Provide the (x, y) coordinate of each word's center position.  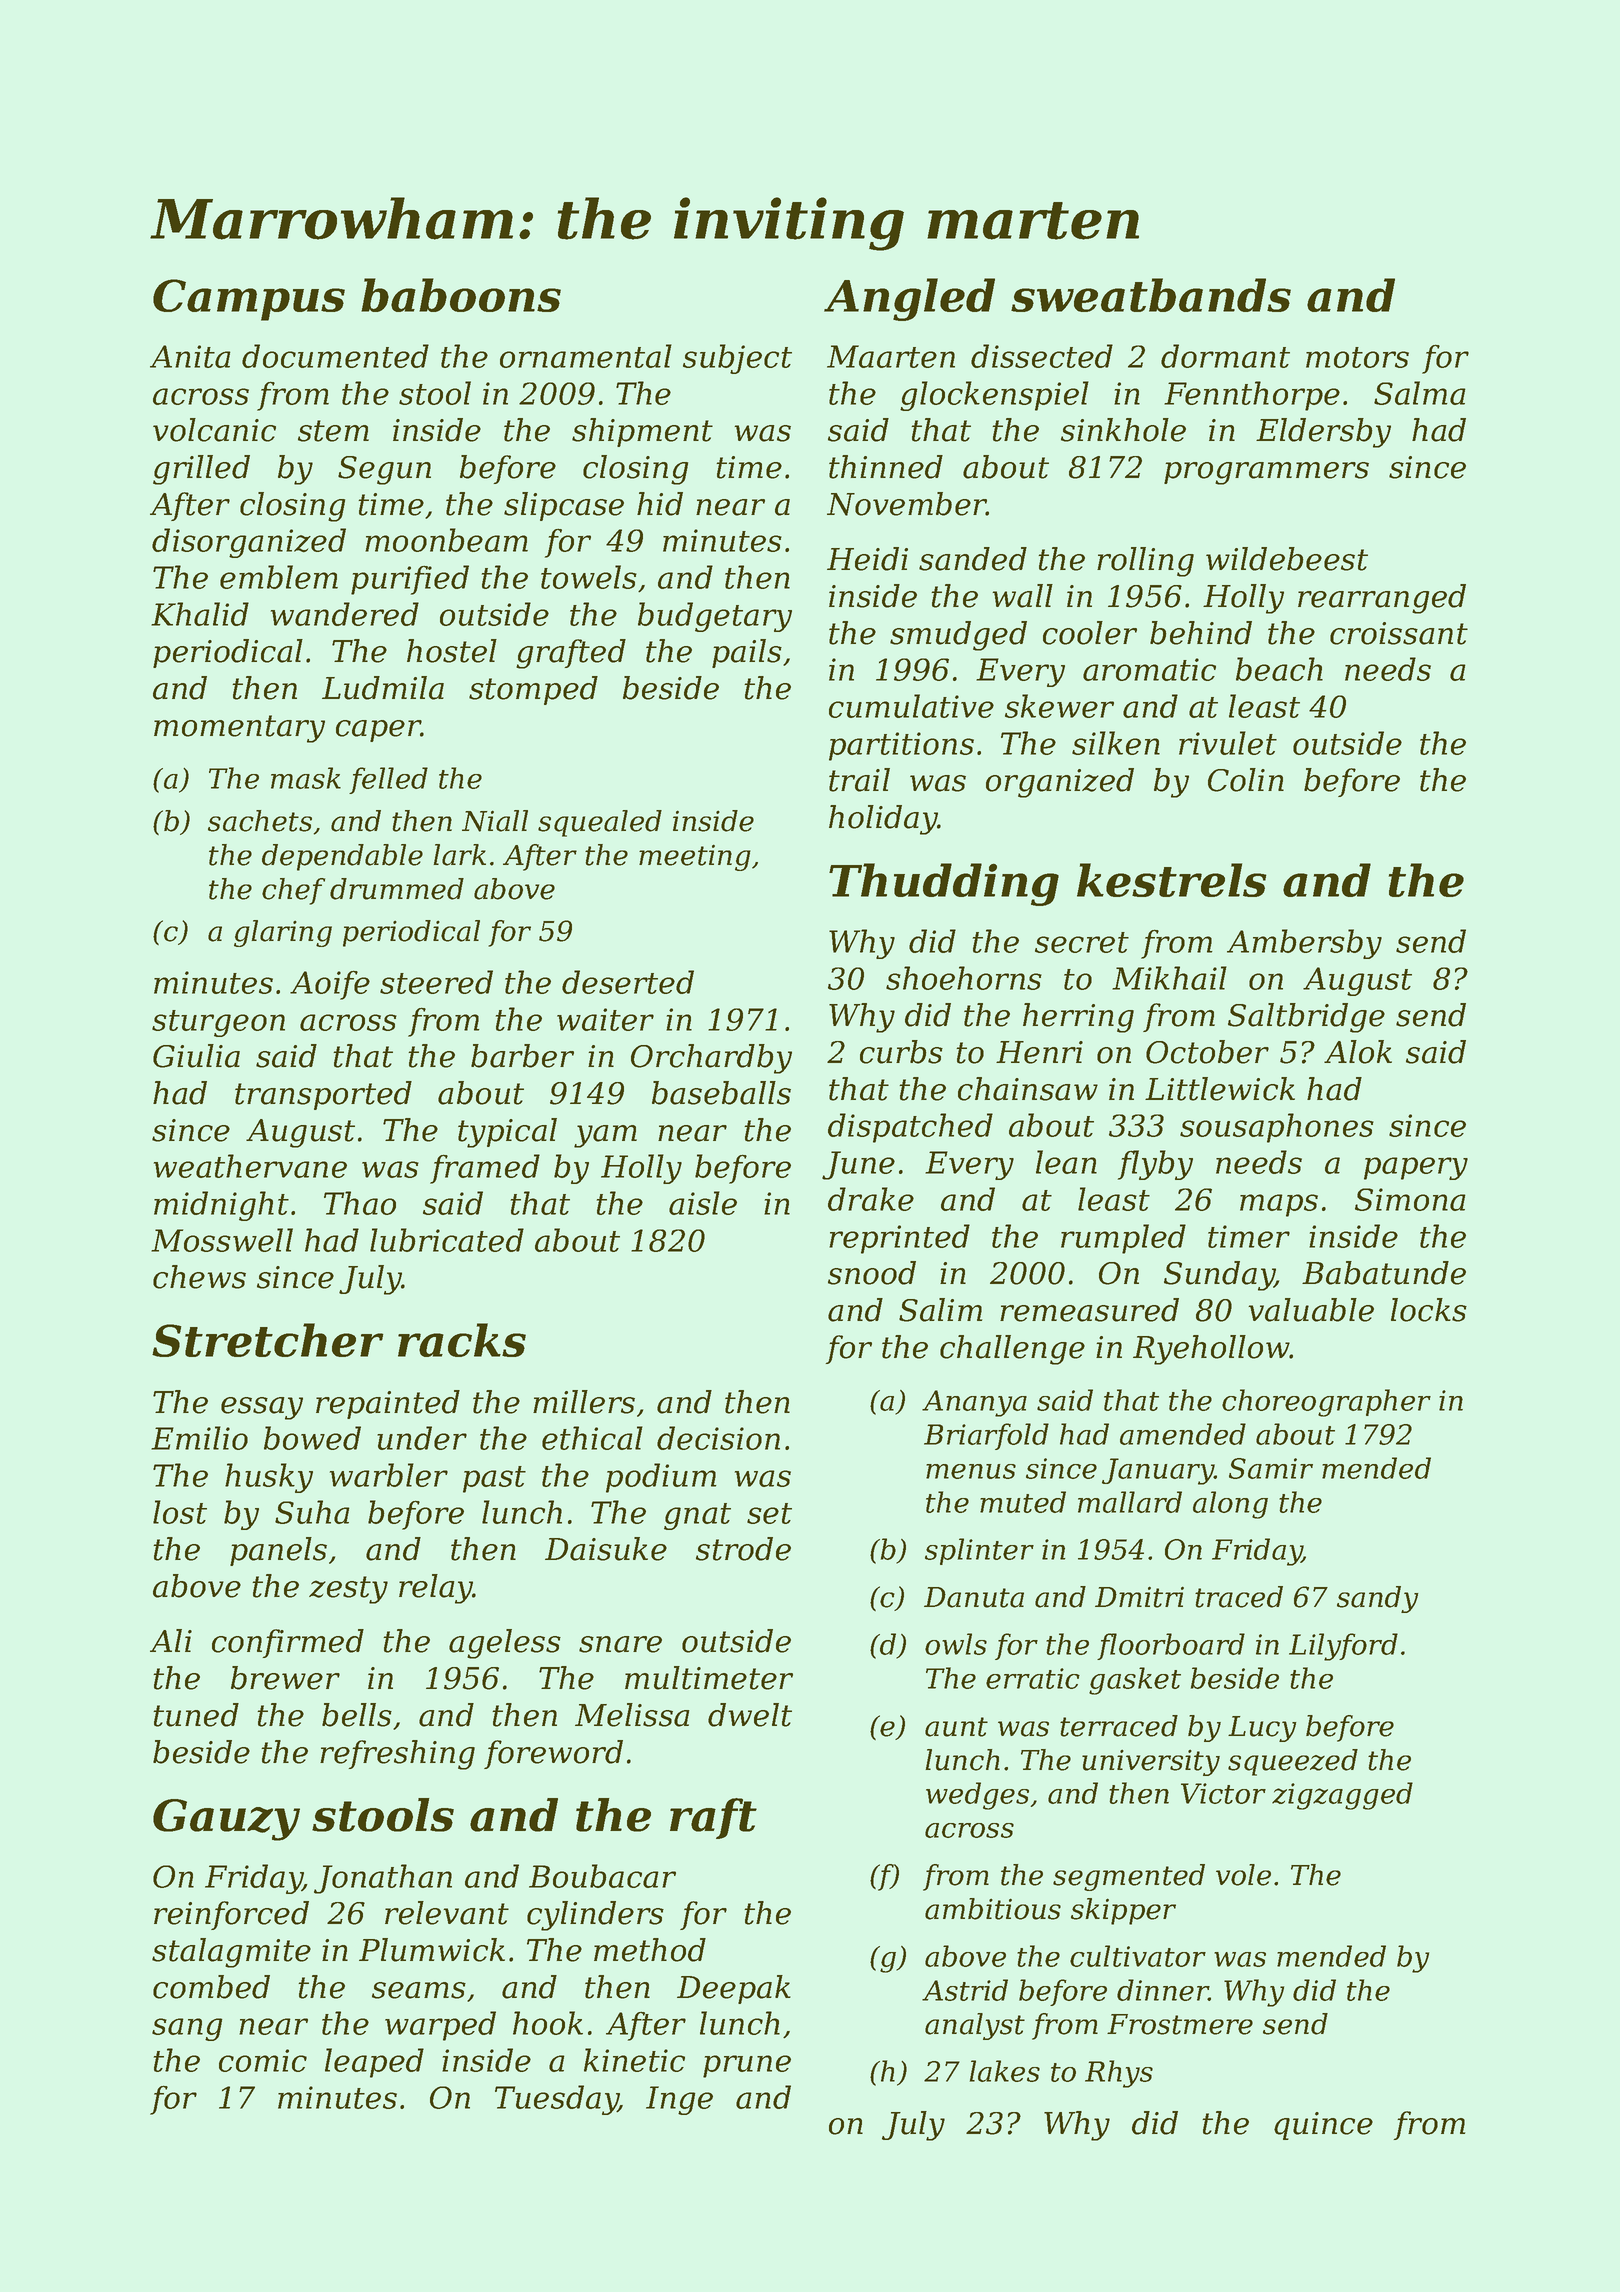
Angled (909, 299)
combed (211, 1987)
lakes (1005, 2071)
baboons (461, 295)
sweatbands (1151, 295)
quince (1323, 2126)
